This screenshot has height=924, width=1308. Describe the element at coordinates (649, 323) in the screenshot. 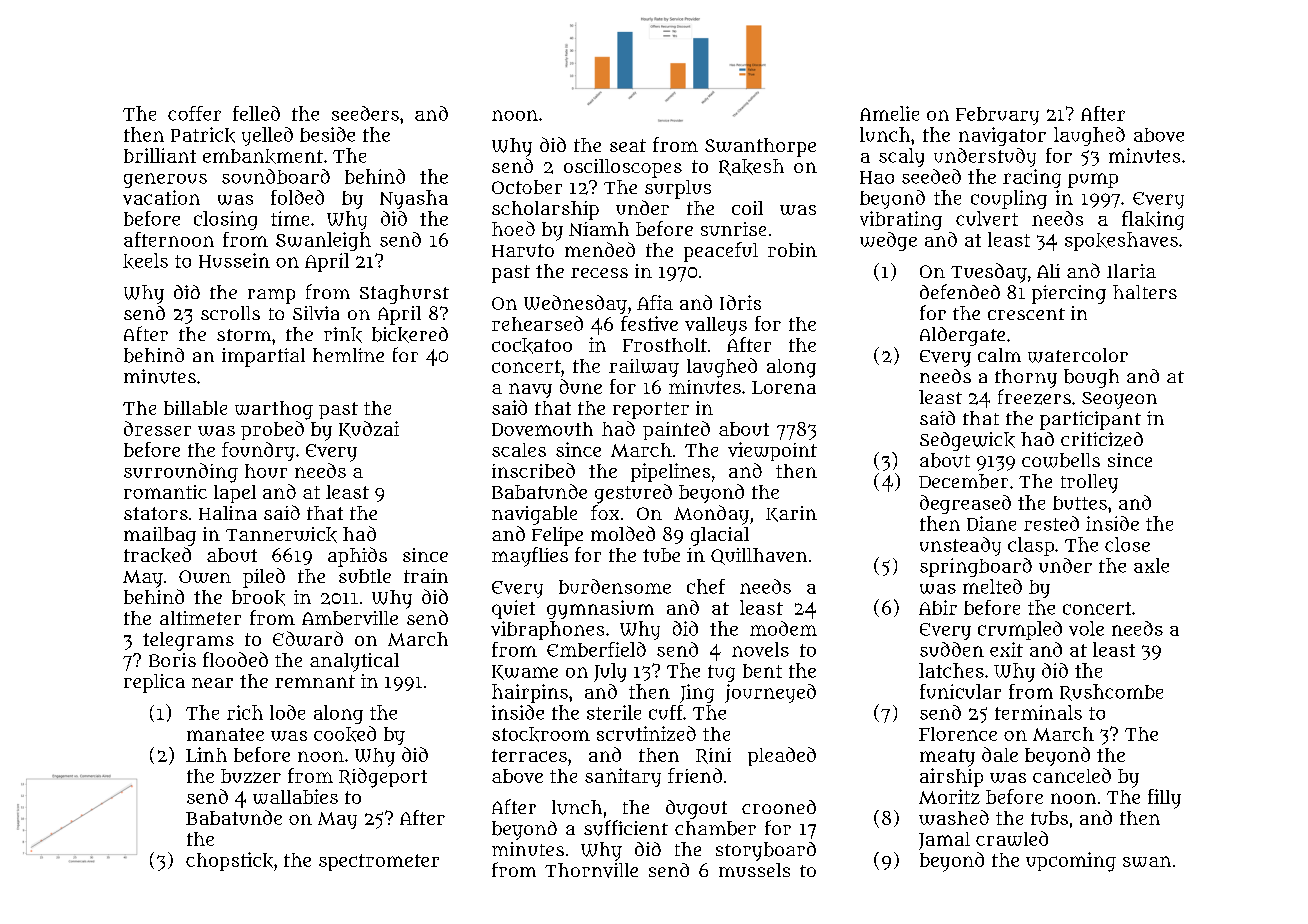

I see `festive` at that location.
